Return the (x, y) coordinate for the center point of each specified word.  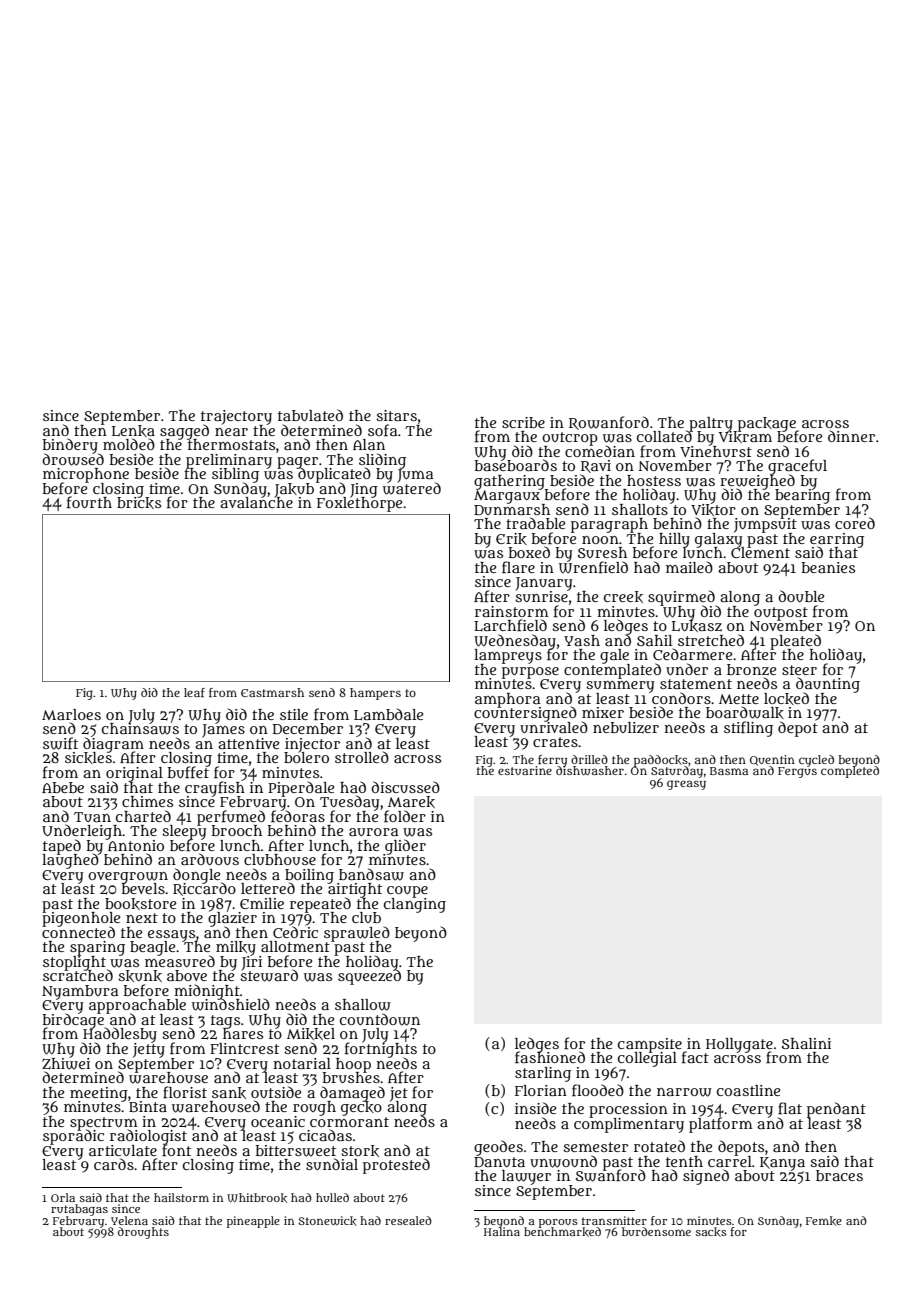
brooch (237, 830)
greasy (686, 785)
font (176, 1150)
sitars (396, 415)
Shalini (806, 1043)
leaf (194, 692)
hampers (375, 694)
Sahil (654, 640)
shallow (363, 1005)
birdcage (74, 1021)
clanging (415, 905)
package (768, 424)
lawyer (526, 1177)
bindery (70, 445)
